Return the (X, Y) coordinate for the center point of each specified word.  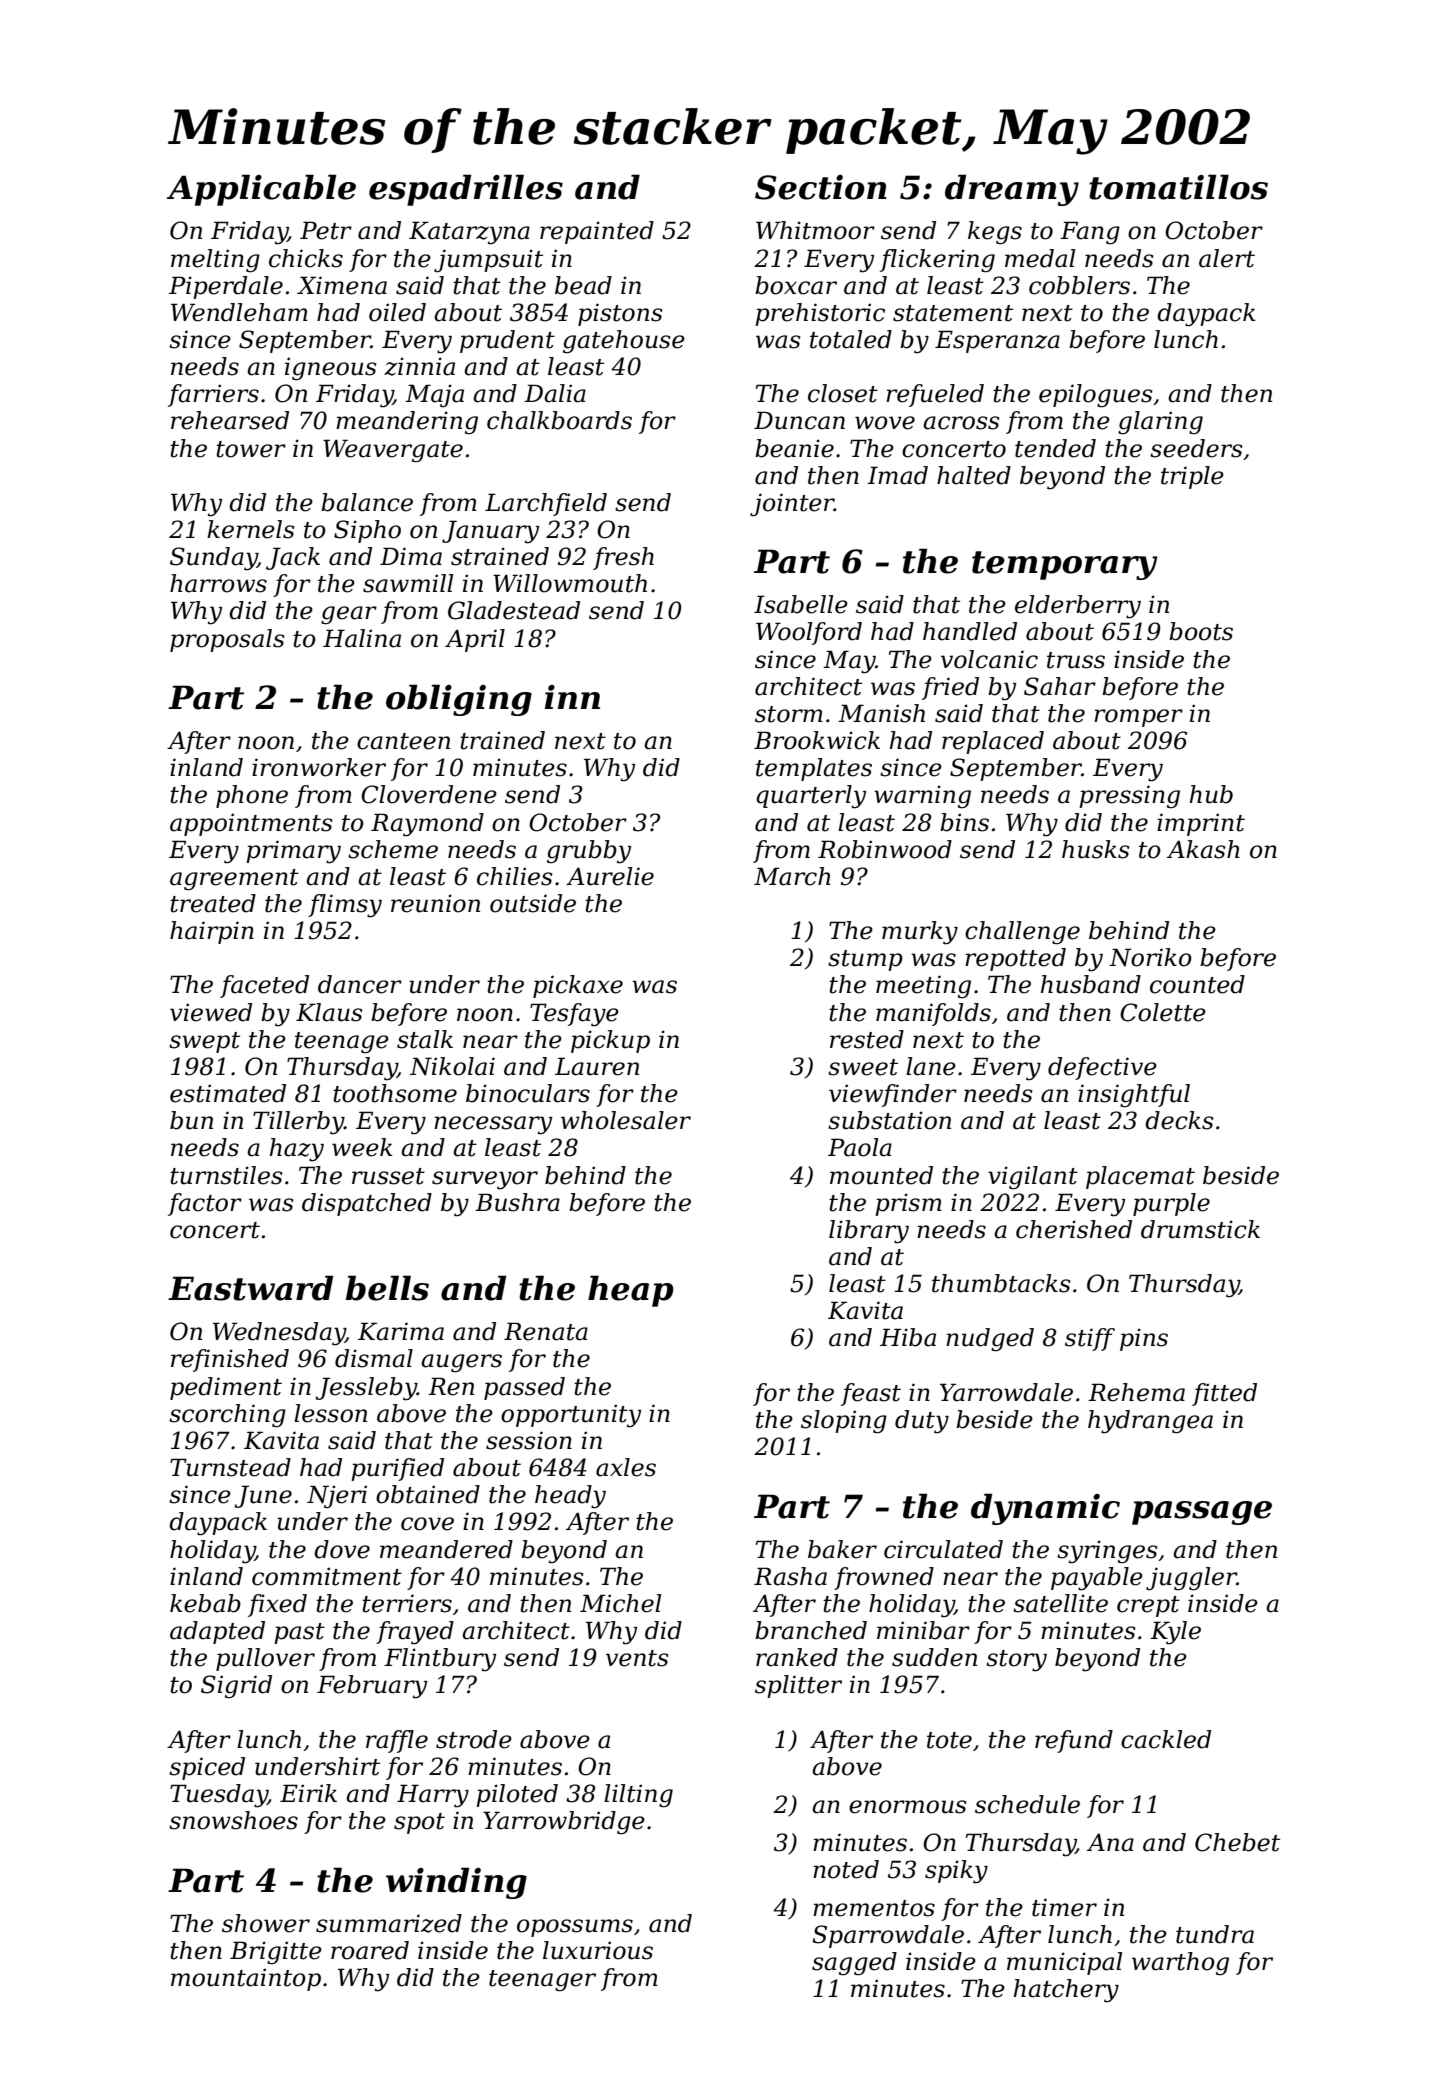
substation (889, 1120)
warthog (1180, 1963)
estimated (228, 1093)
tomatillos (1178, 187)
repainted (597, 232)
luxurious (598, 1950)
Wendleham (239, 312)
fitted (1224, 1394)
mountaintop (246, 1979)
